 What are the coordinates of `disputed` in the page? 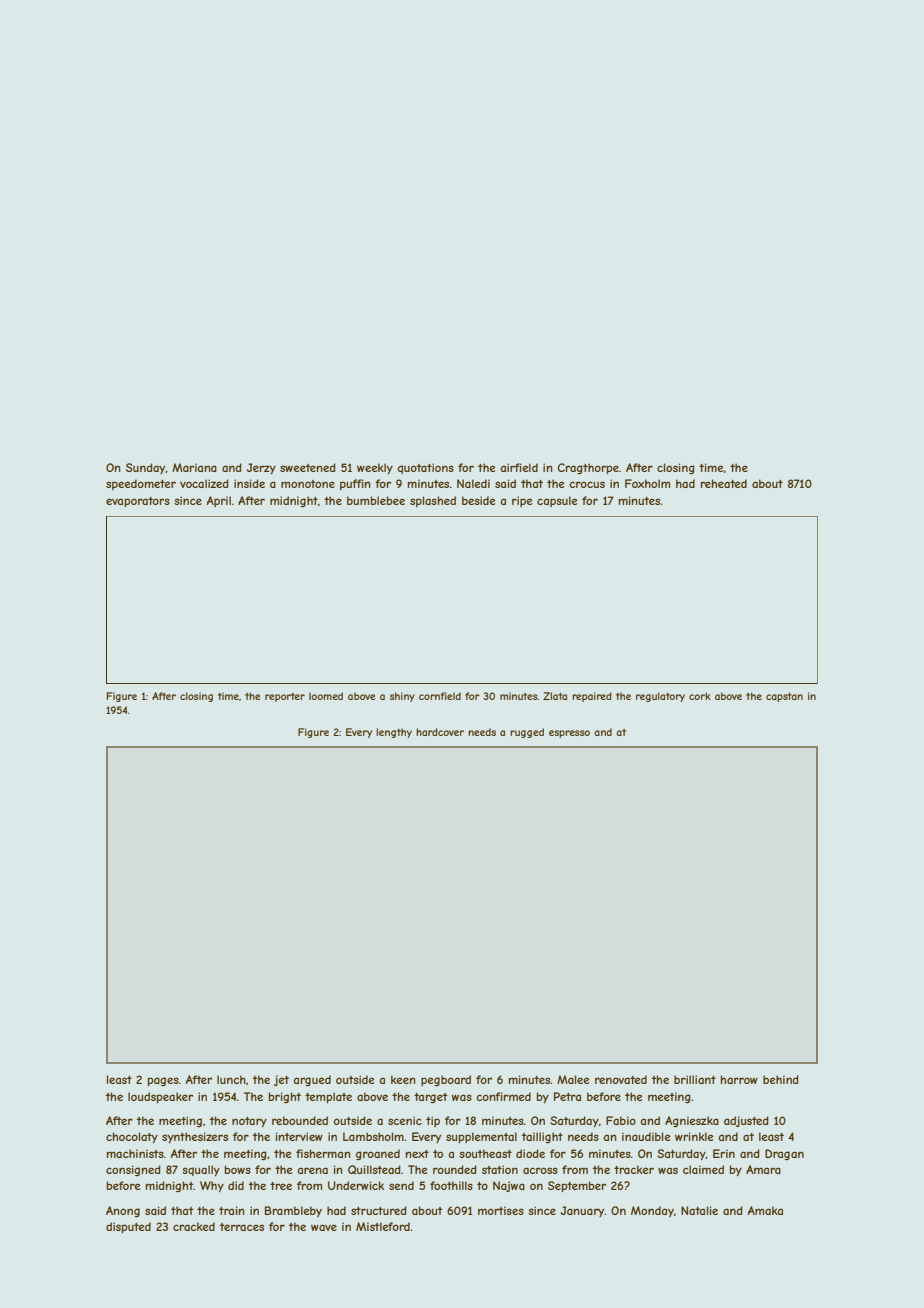 It's located at (128, 1227).
